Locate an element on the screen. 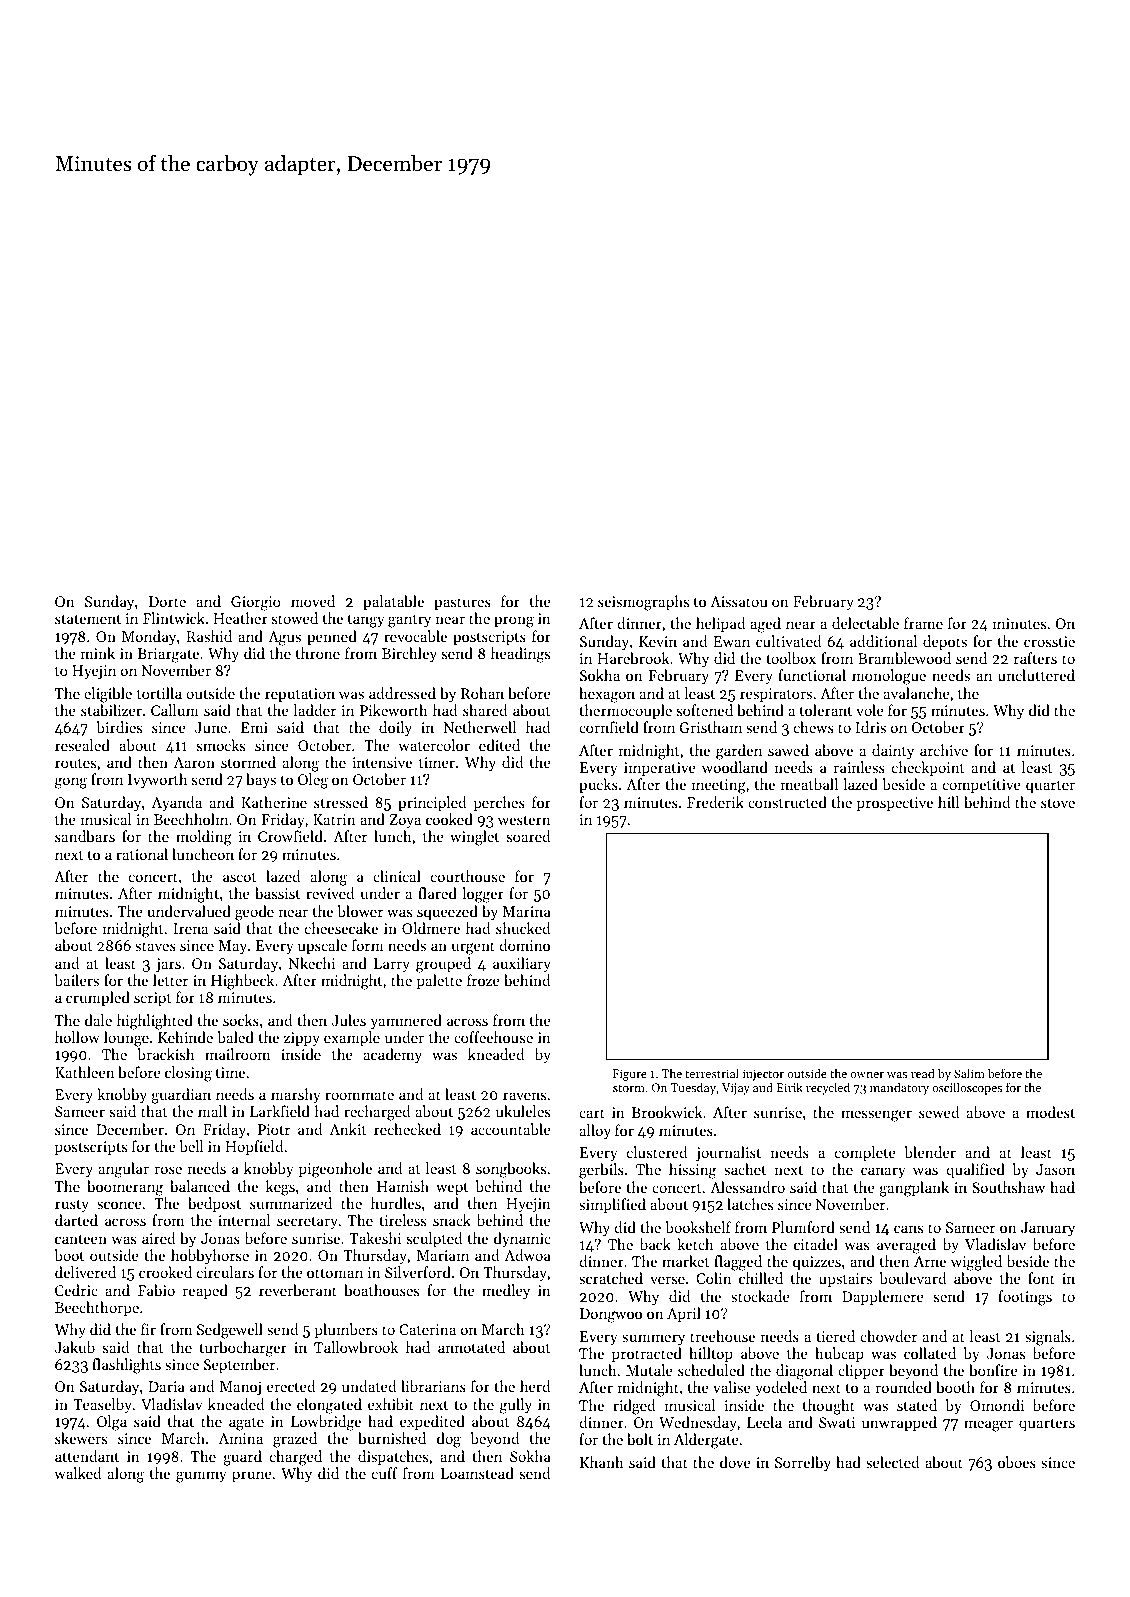 This screenshot has height=1597, width=1130. rational is located at coordinates (142, 854).
